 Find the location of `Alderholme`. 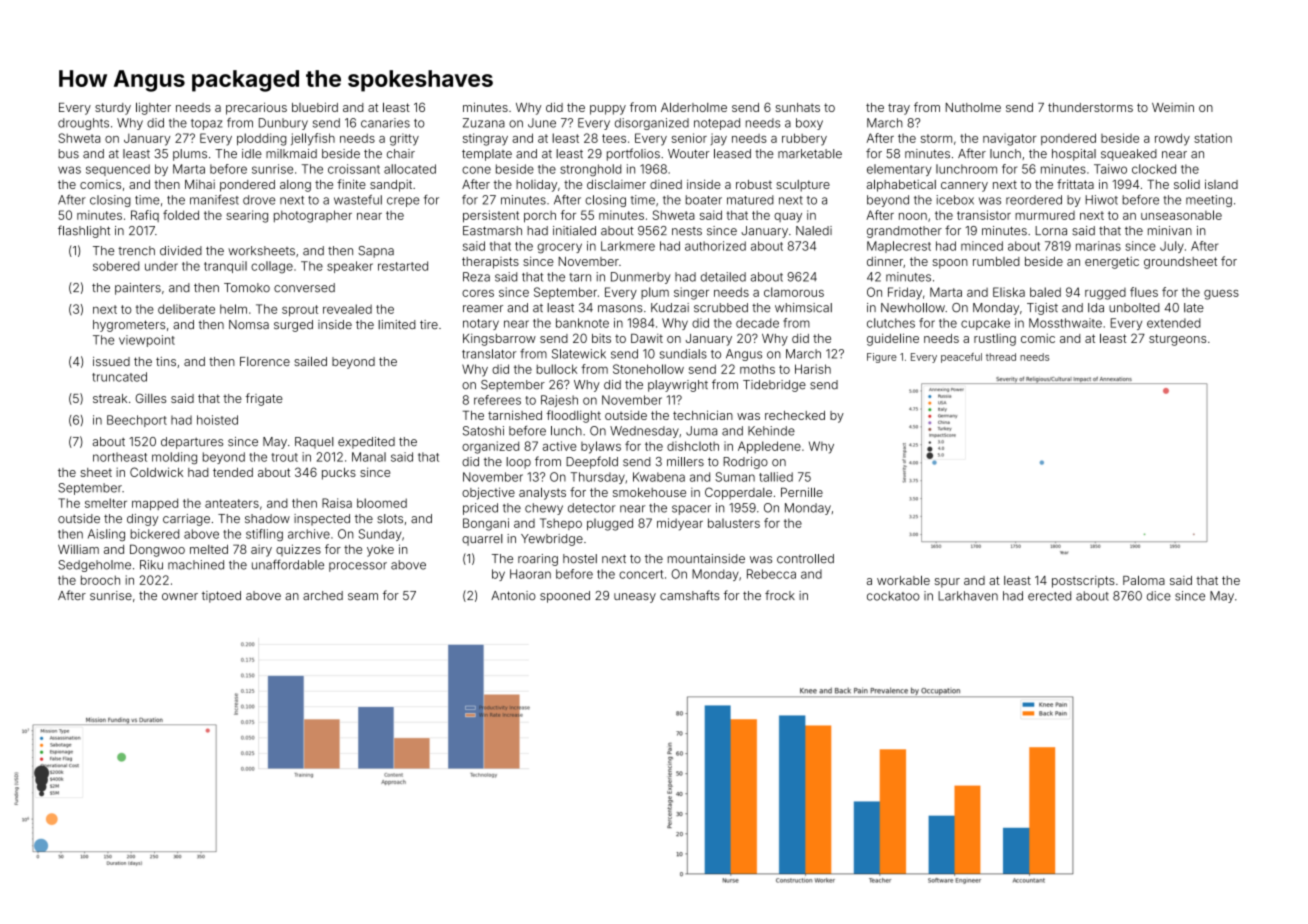

Alderholme is located at coordinates (694, 107).
